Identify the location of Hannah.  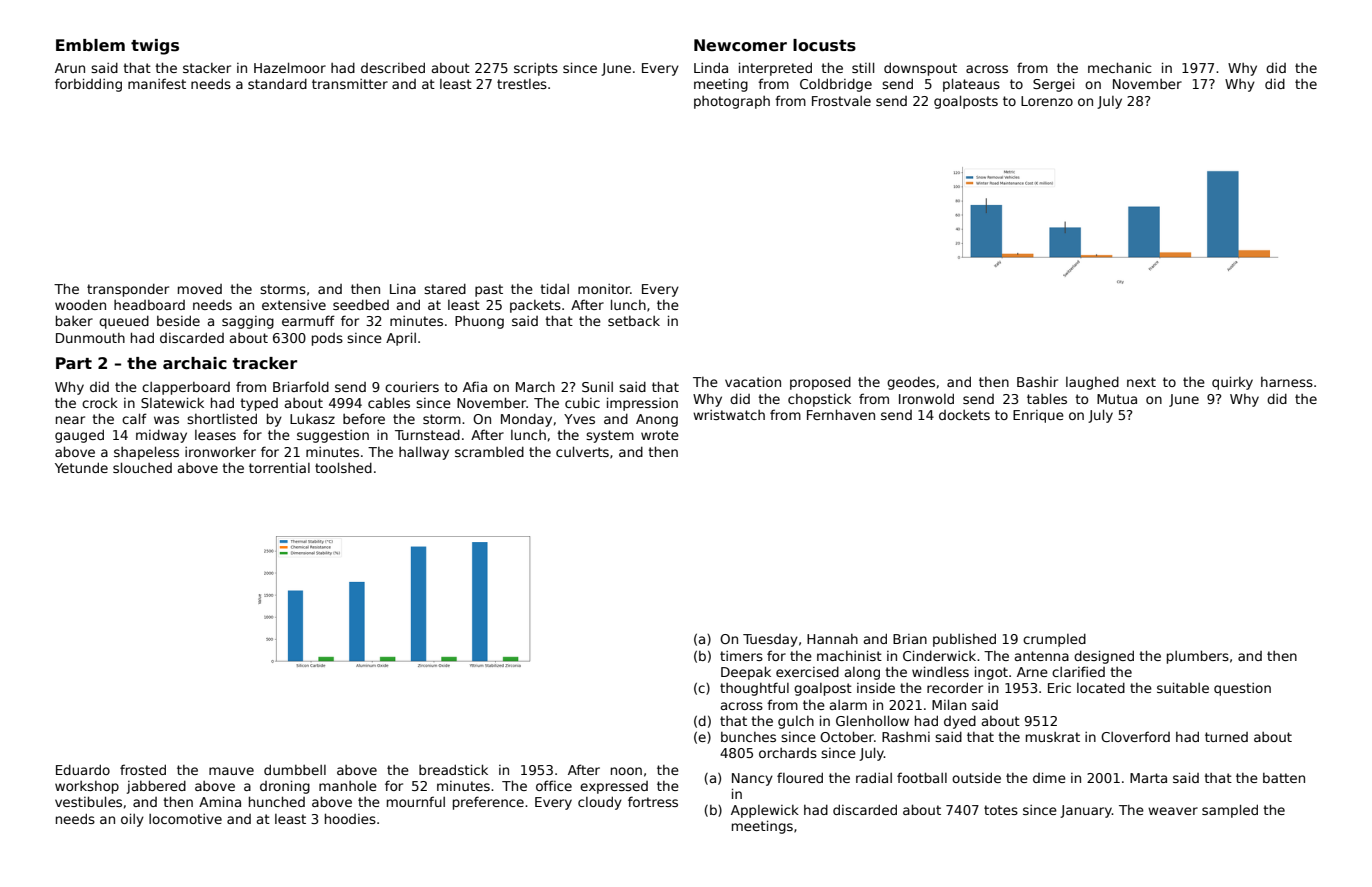
(832, 639).
